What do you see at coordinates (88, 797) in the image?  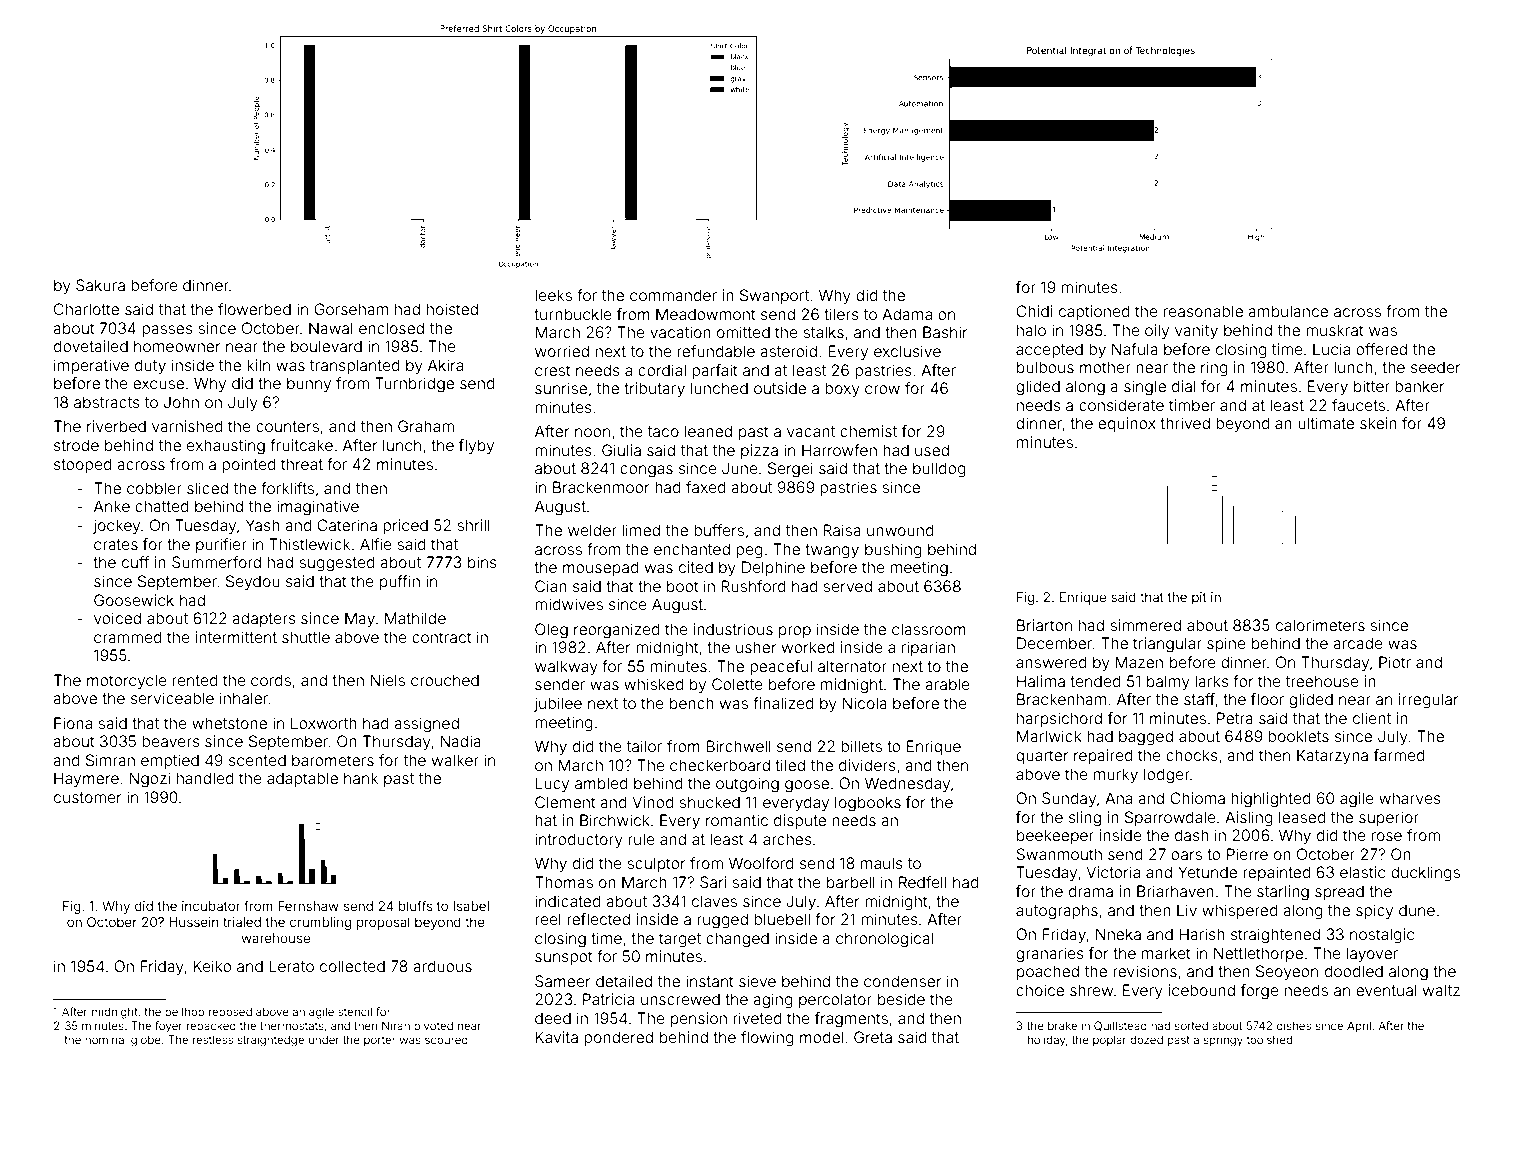 I see `customer` at bounding box center [88, 797].
